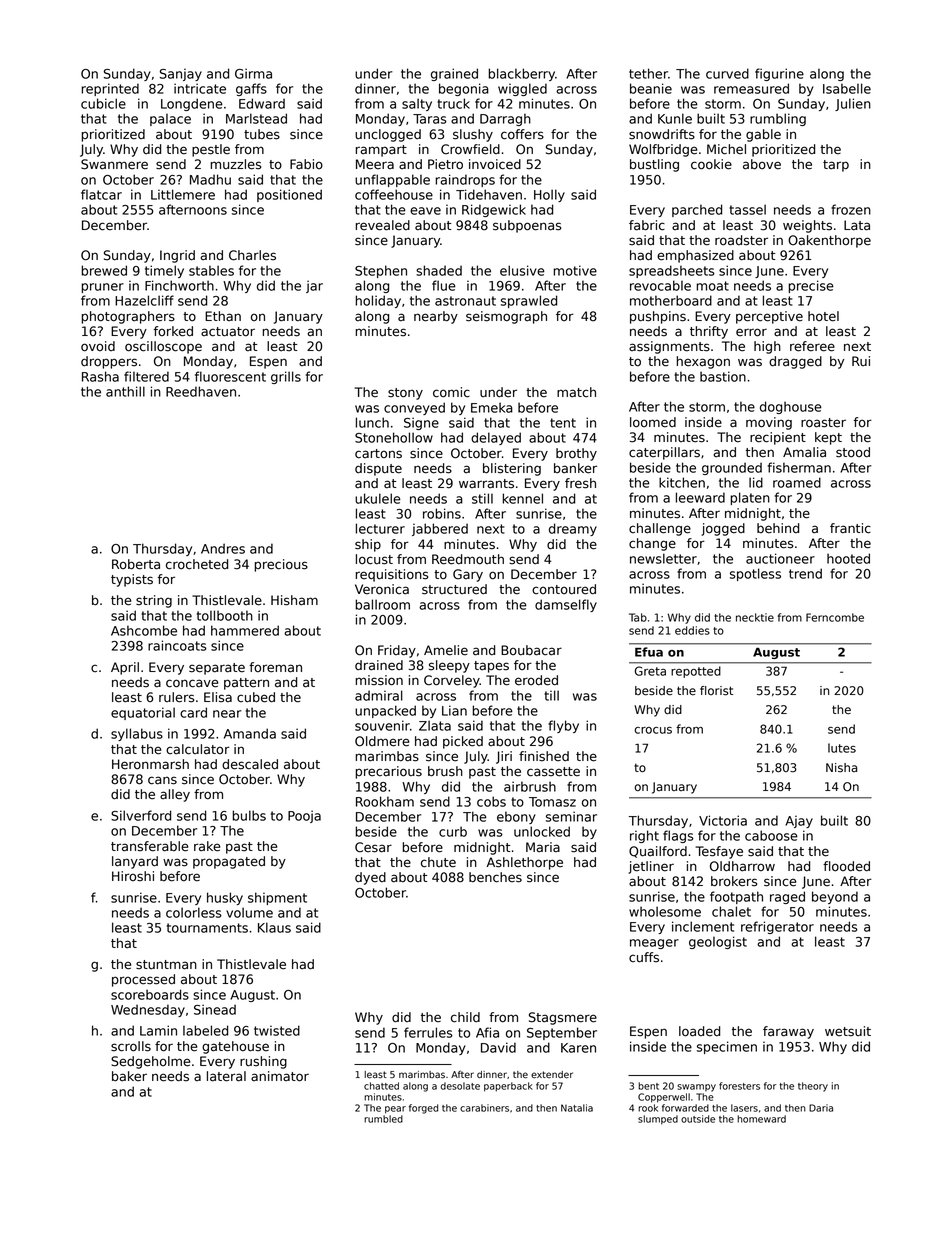  What do you see at coordinates (453, 831) in the document?
I see `curb` at bounding box center [453, 831].
